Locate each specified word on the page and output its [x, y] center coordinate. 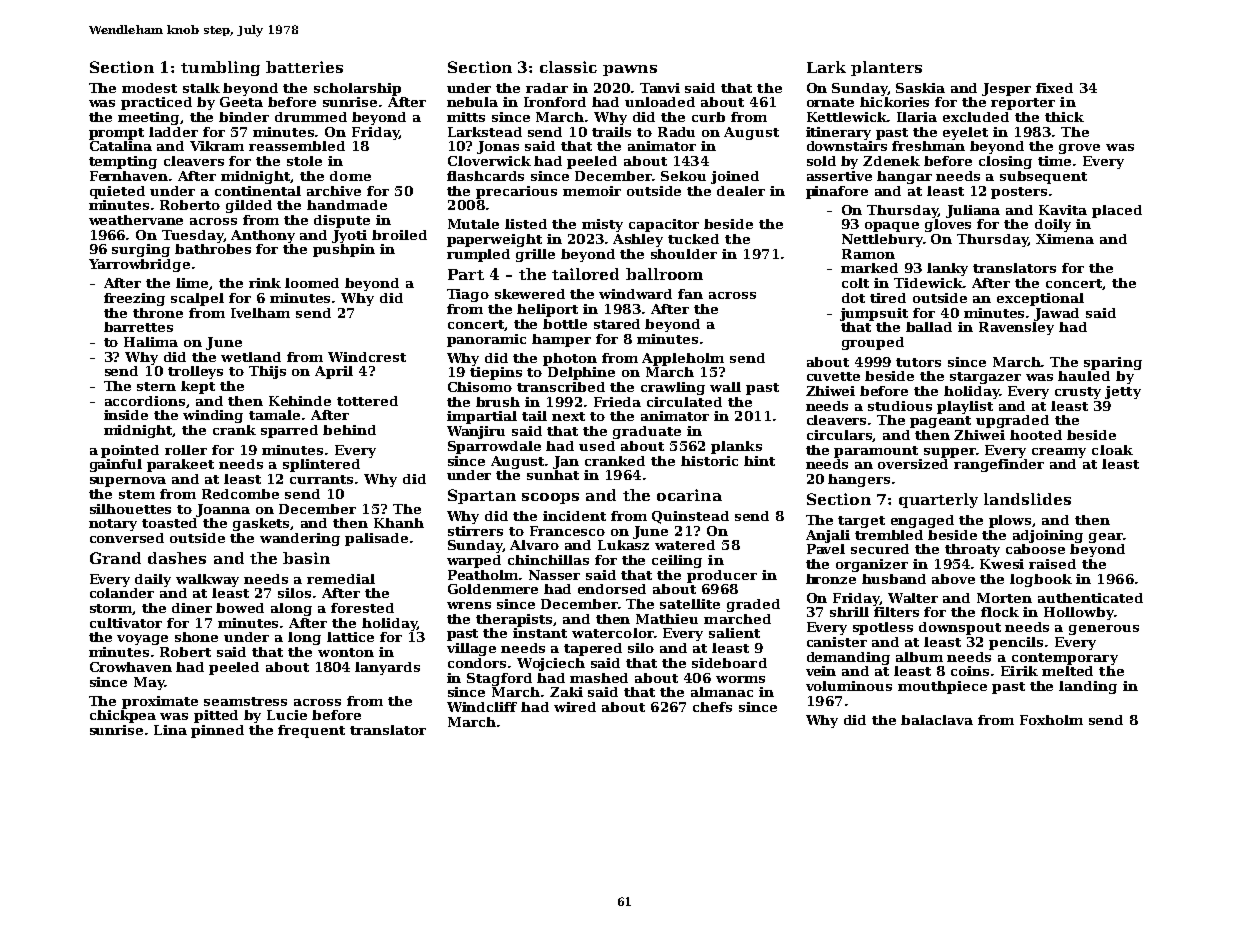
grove [1079, 149]
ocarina [689, 495]
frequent [311, 731]
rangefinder [999, 465]
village [471, 649]
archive [334, 191]
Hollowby [1079, 613]
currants [321, 479]
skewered [530, 294]
